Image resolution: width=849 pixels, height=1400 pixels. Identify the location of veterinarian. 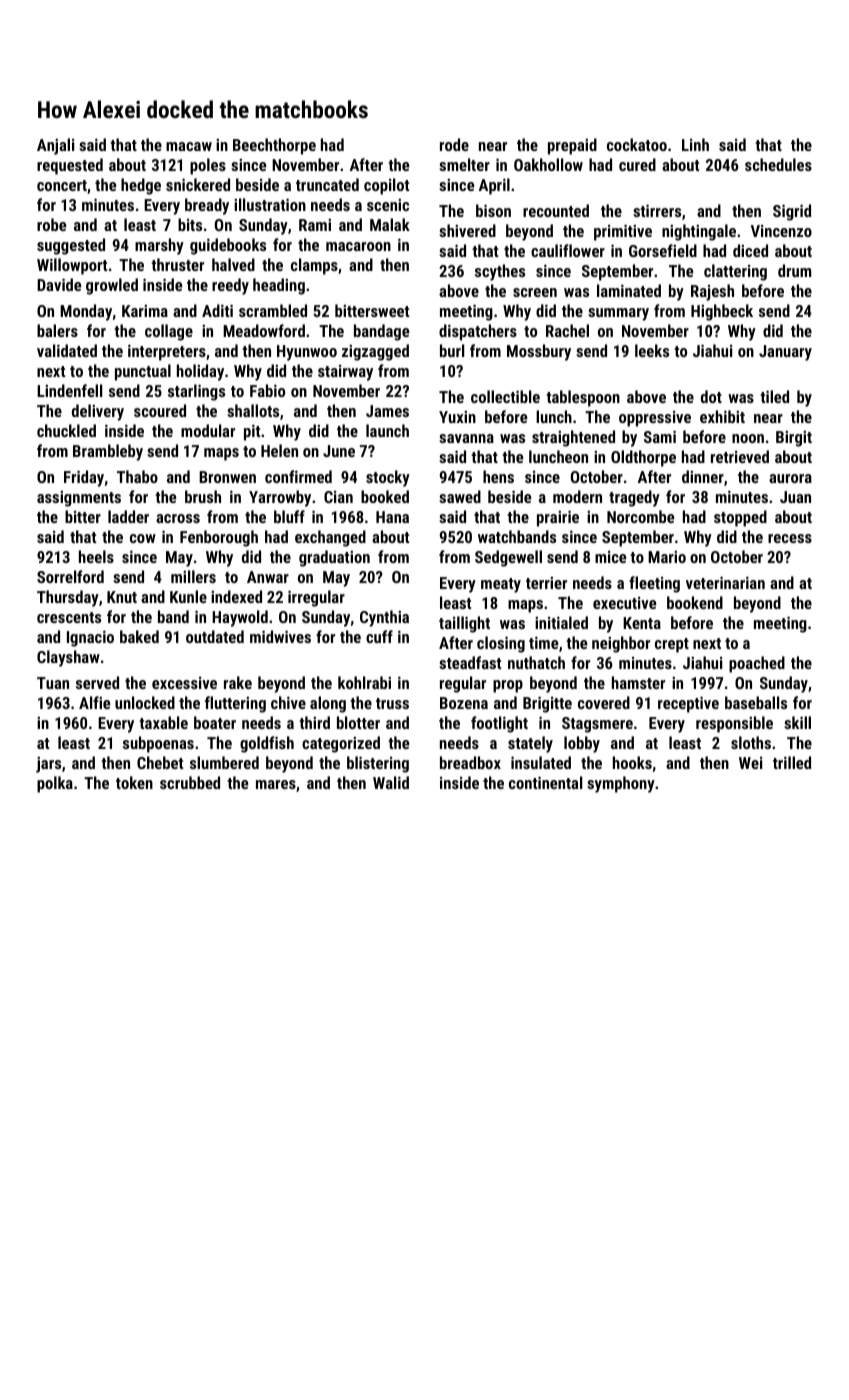
(725, 582).
